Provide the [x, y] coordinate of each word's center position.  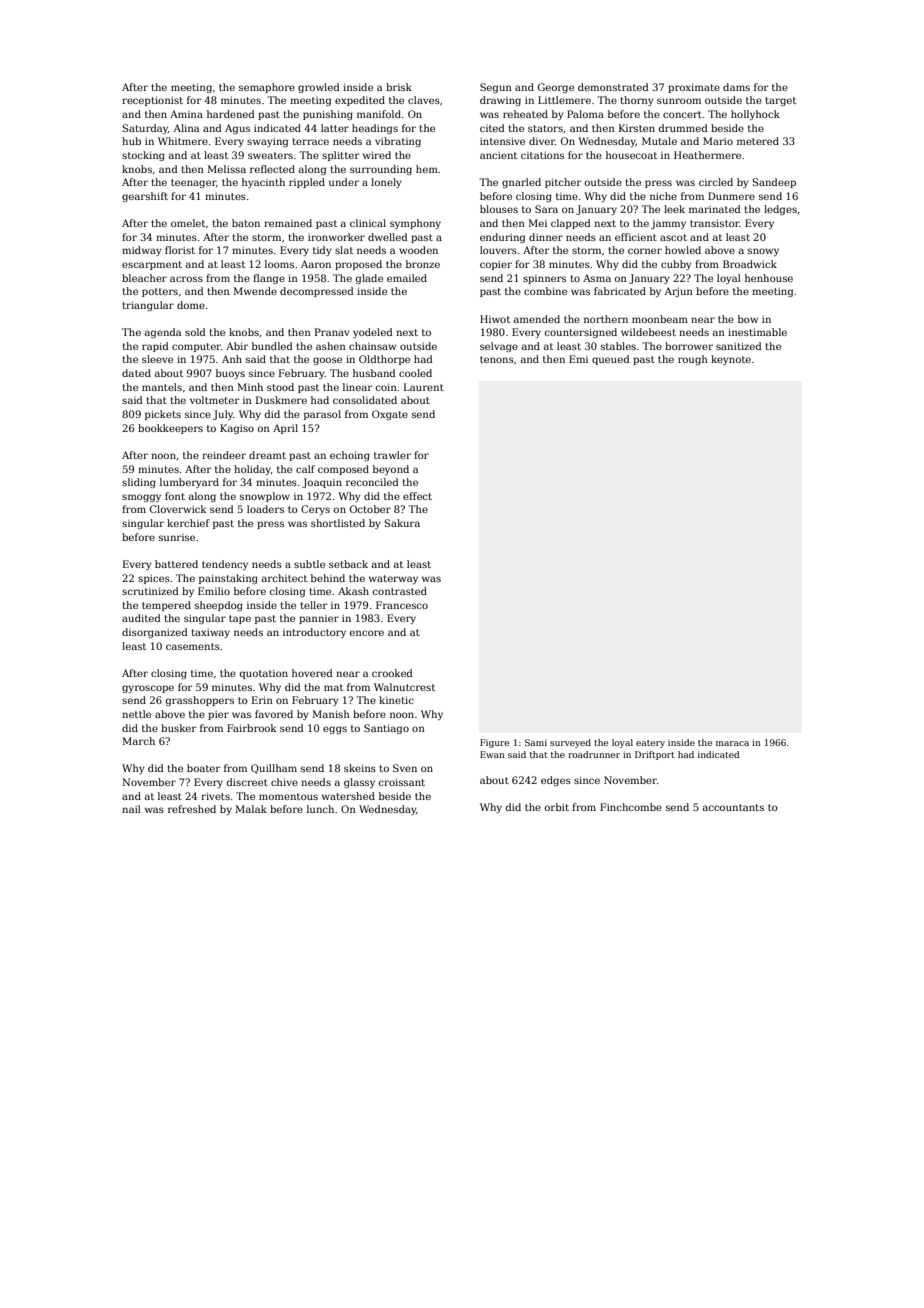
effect [417, 496]
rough [693, 360]
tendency [225, 565]
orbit [557, 807]
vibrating [398, 142]
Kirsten [637, 128]
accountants [733, 807]
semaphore [267, 88]
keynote [731, 360]
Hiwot [495, 319]
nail [131, 809]
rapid [155, 347]
